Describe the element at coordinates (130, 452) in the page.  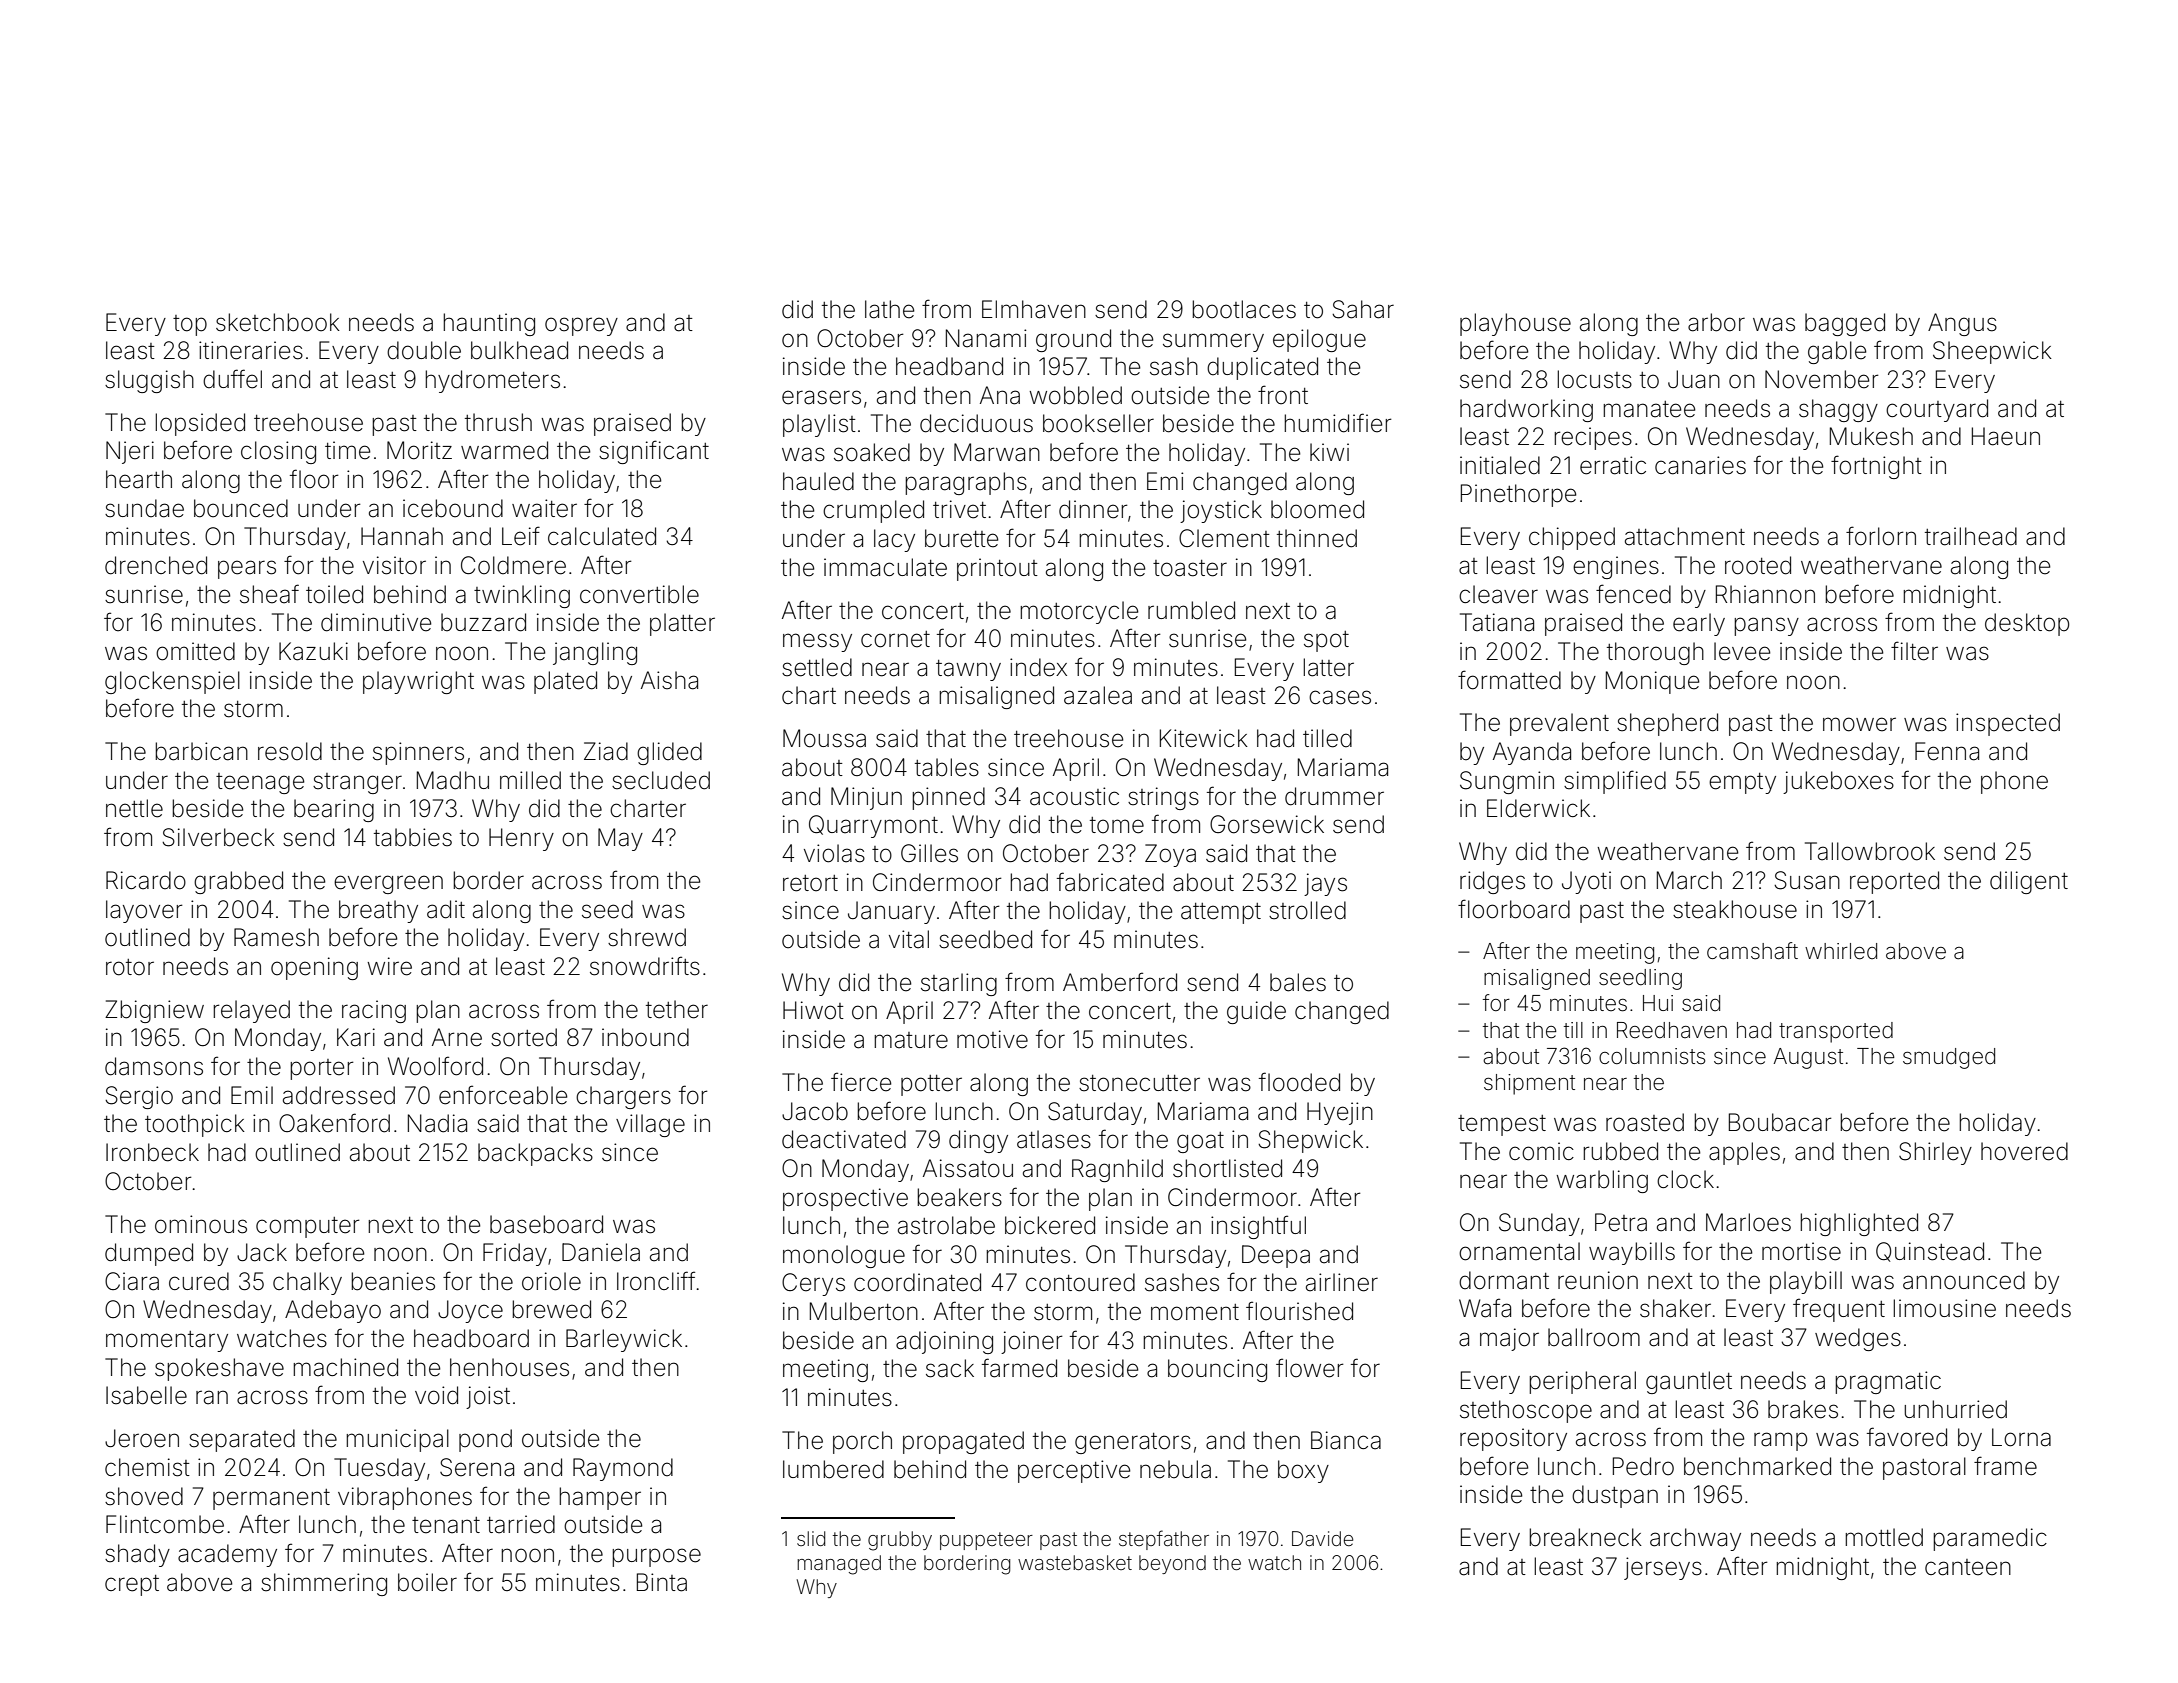
I see `Njeri` at that location.
